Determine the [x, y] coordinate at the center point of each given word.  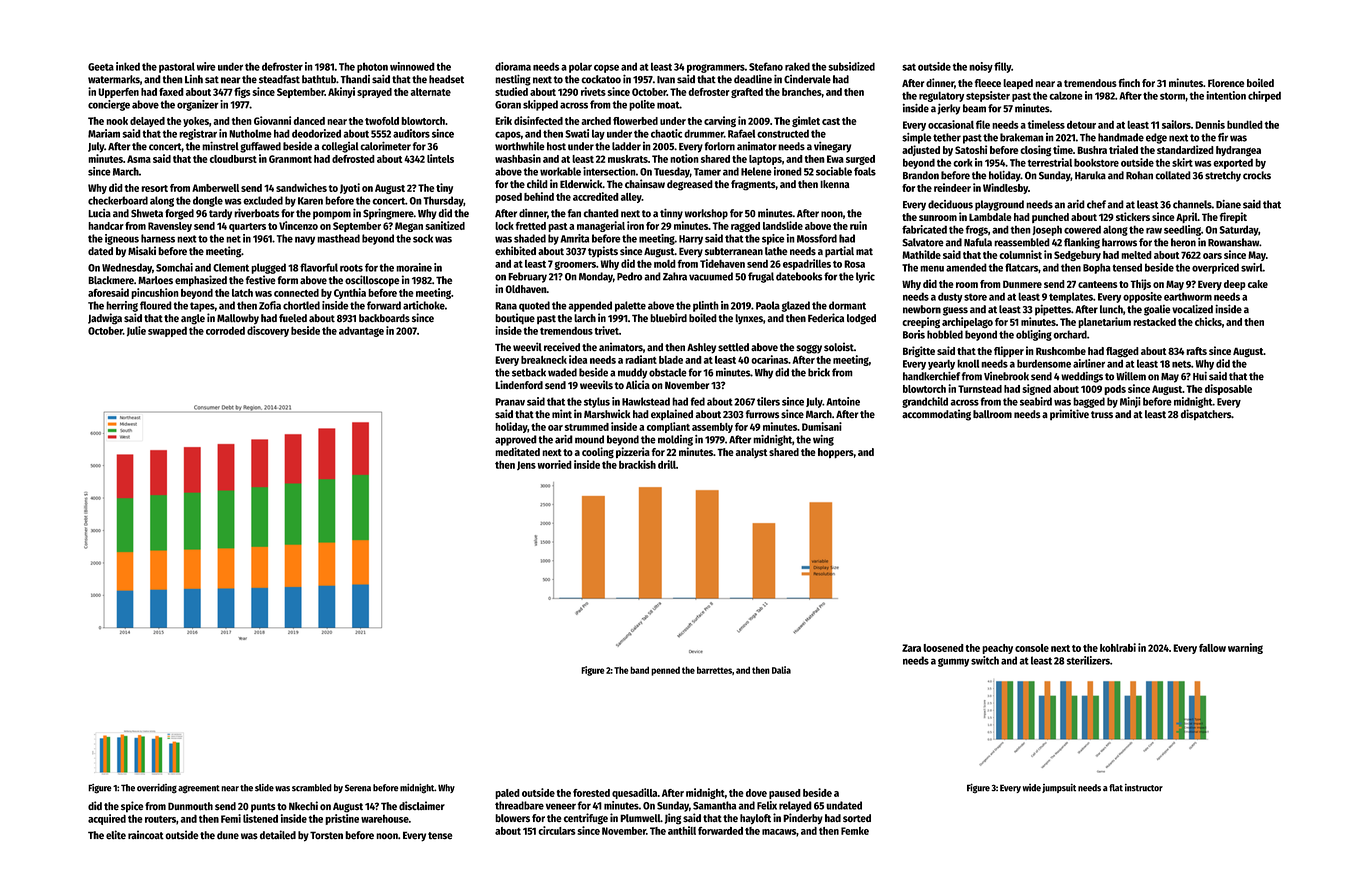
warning [1245, 648]
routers [160, 819]
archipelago [967, 322]
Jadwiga [105, 319]
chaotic [666, 133]
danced [309, 121]
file [983, 124]
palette [630, 306]
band [639, 670]
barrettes [714, 670]
